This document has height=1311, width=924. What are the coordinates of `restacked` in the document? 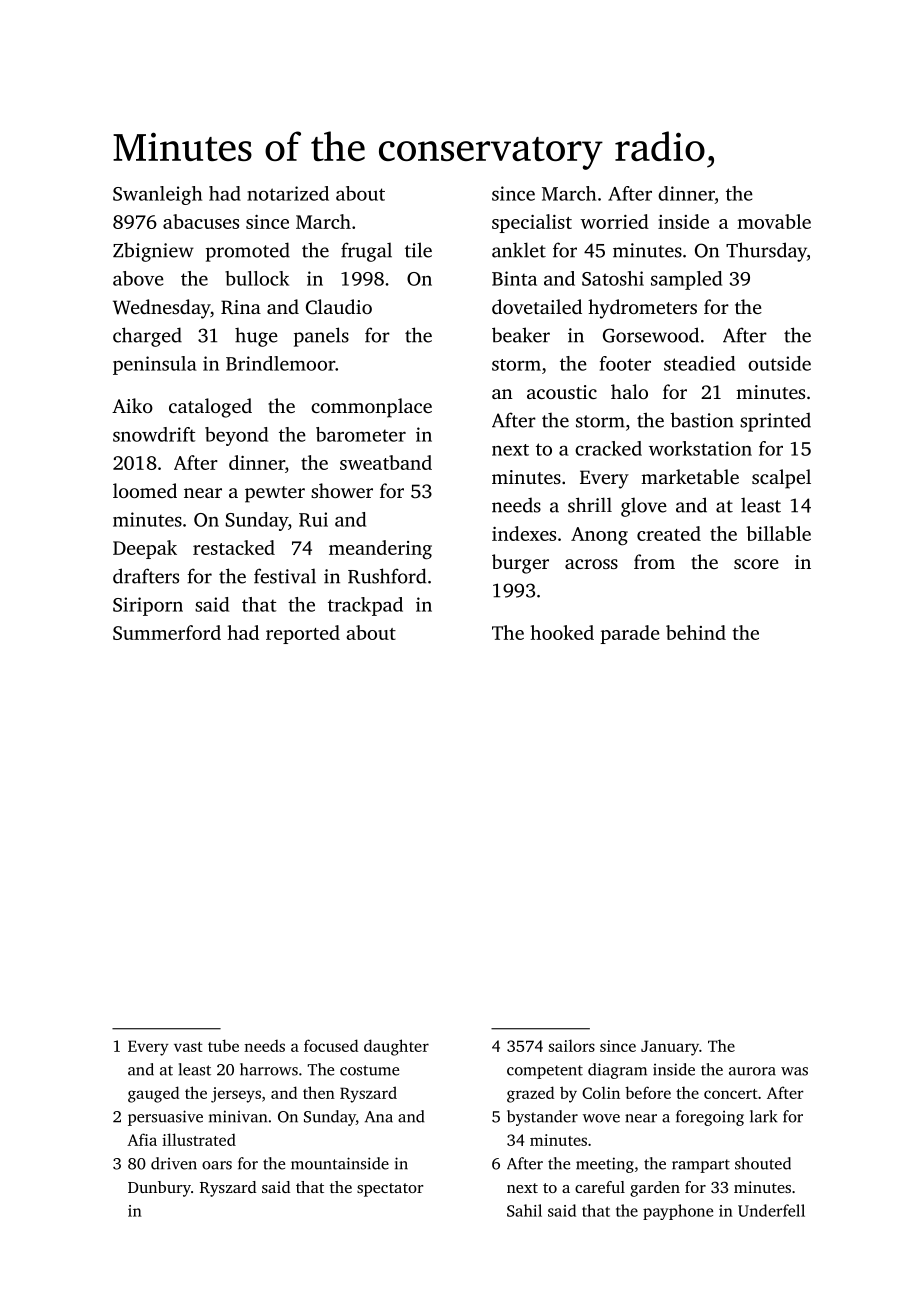 It's located at (234, 547).
